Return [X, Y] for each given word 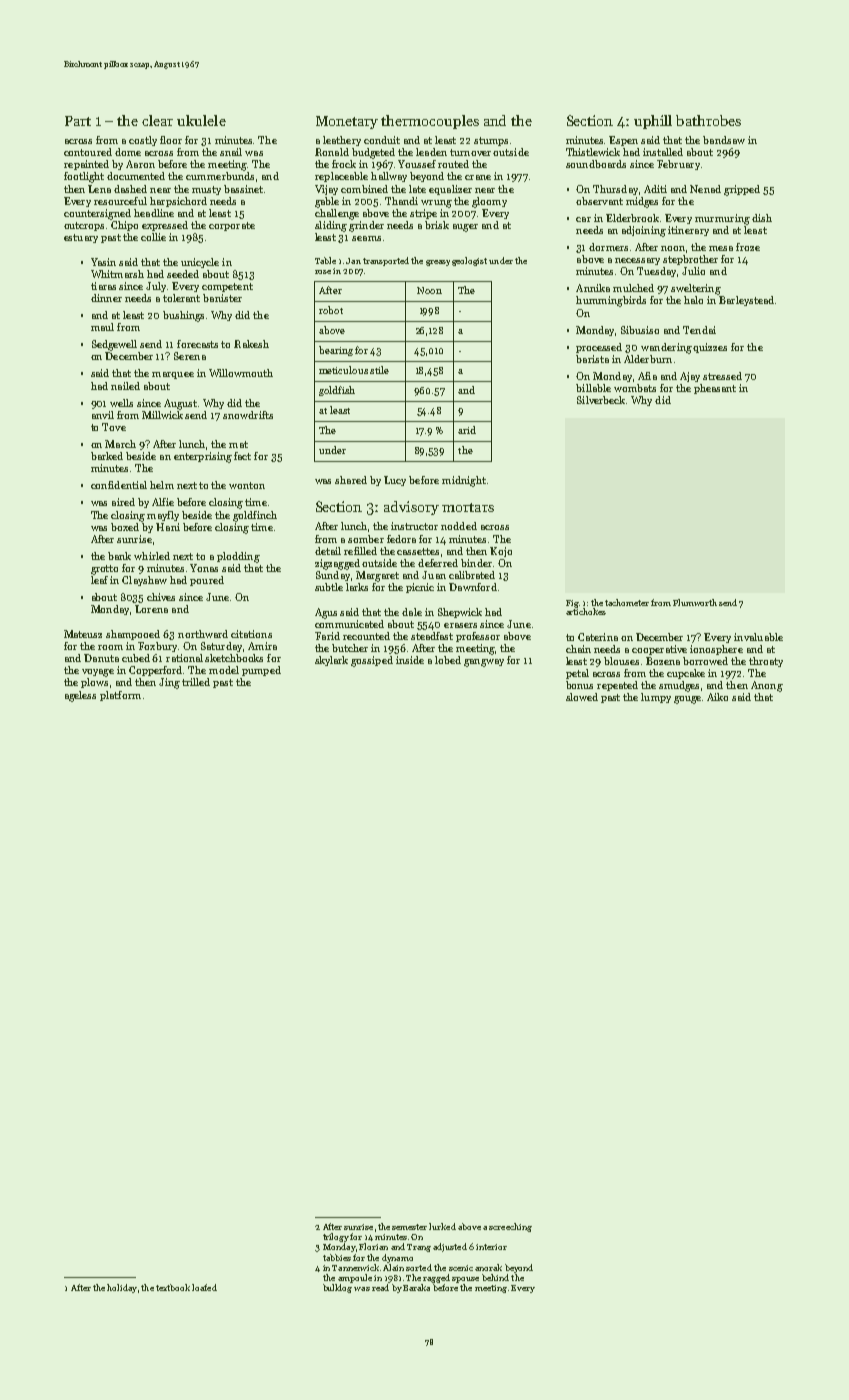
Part [78, 121]
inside [410, 660]
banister [222, 298]
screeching [510, 1227]
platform [120, 696]
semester [409, 1227]
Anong [767, 686]
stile [379, 370]
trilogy [336, 1237]
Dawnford [473, 587]
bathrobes [708, 120]
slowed [582, 697]
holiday [122, 1288]
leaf [99, 580]
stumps [491, 141]
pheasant [715, 389]
